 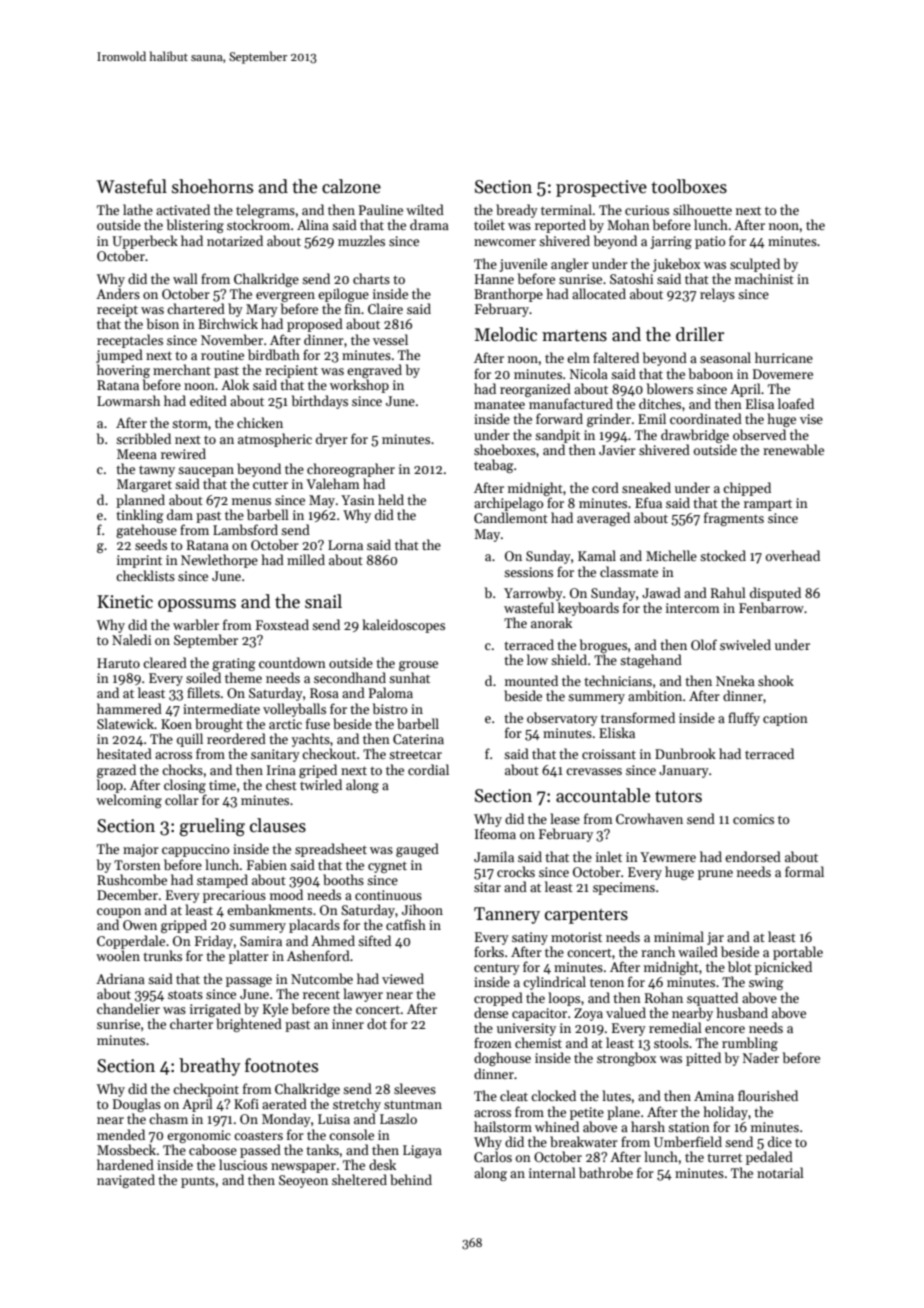 I want to click on juvenile, so click(x=523, y=265).
